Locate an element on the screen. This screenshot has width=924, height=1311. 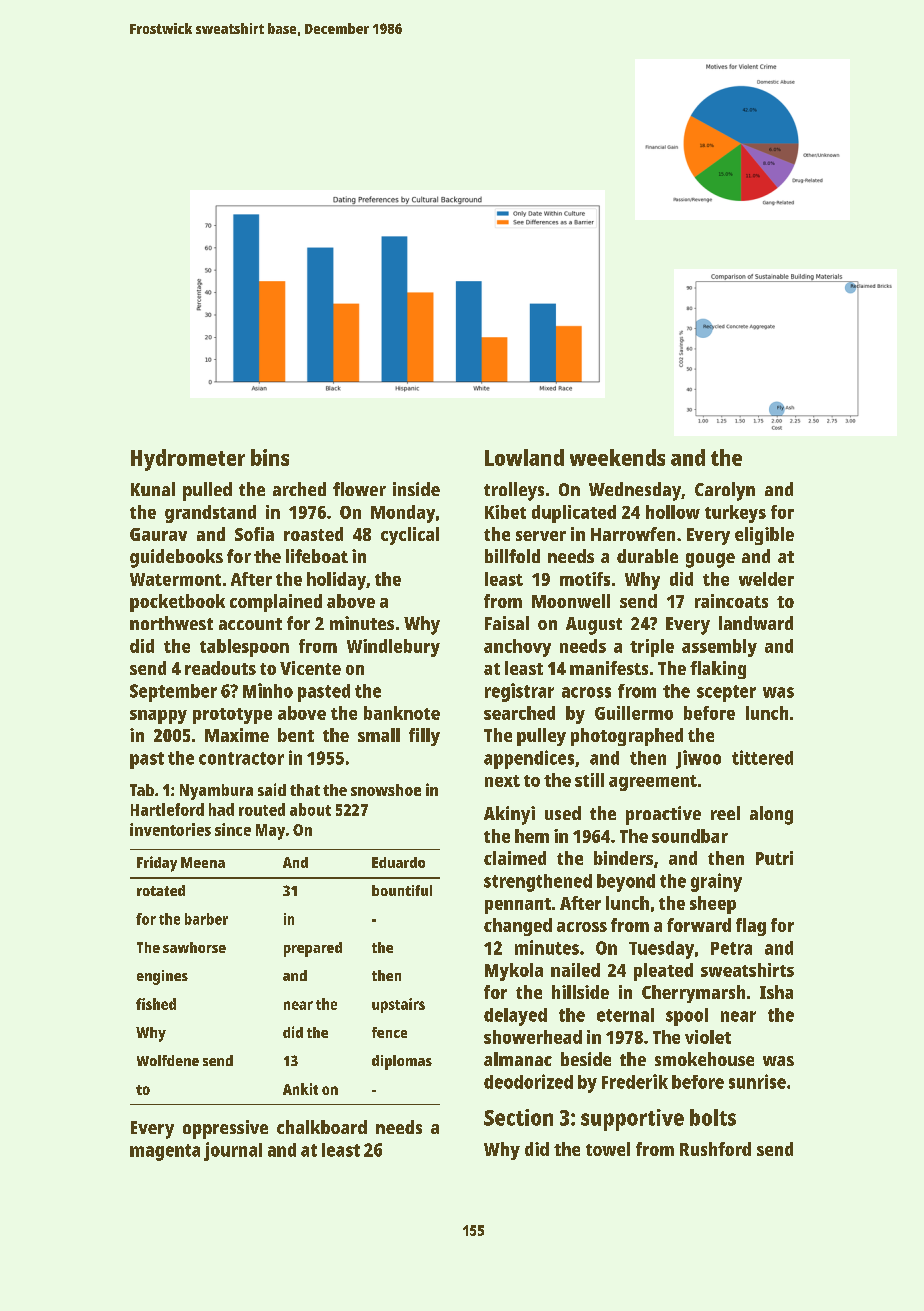
manifests is located at coordinates (609, 668).
